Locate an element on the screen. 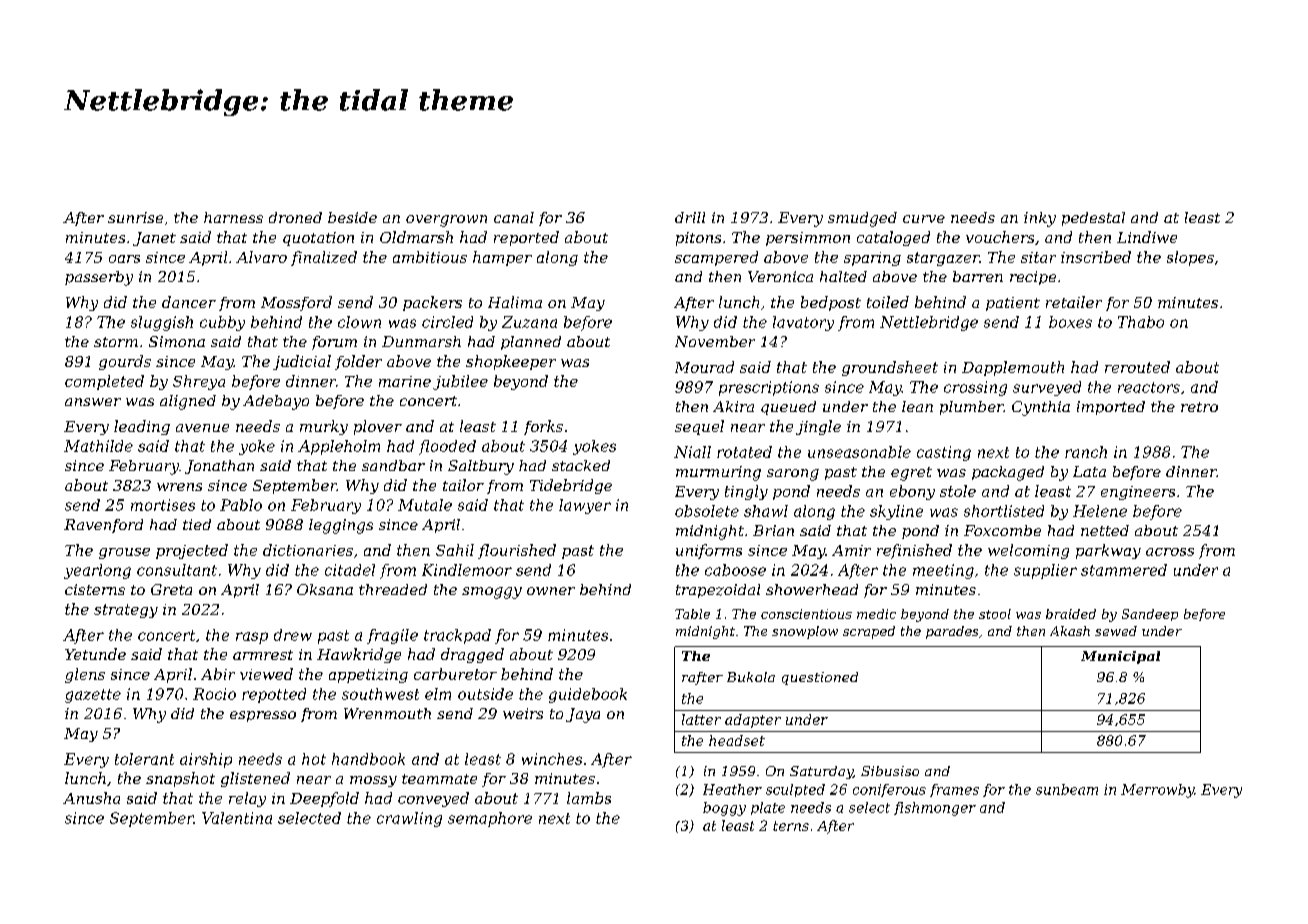  Anusha is located at coordinates (91, 798).
